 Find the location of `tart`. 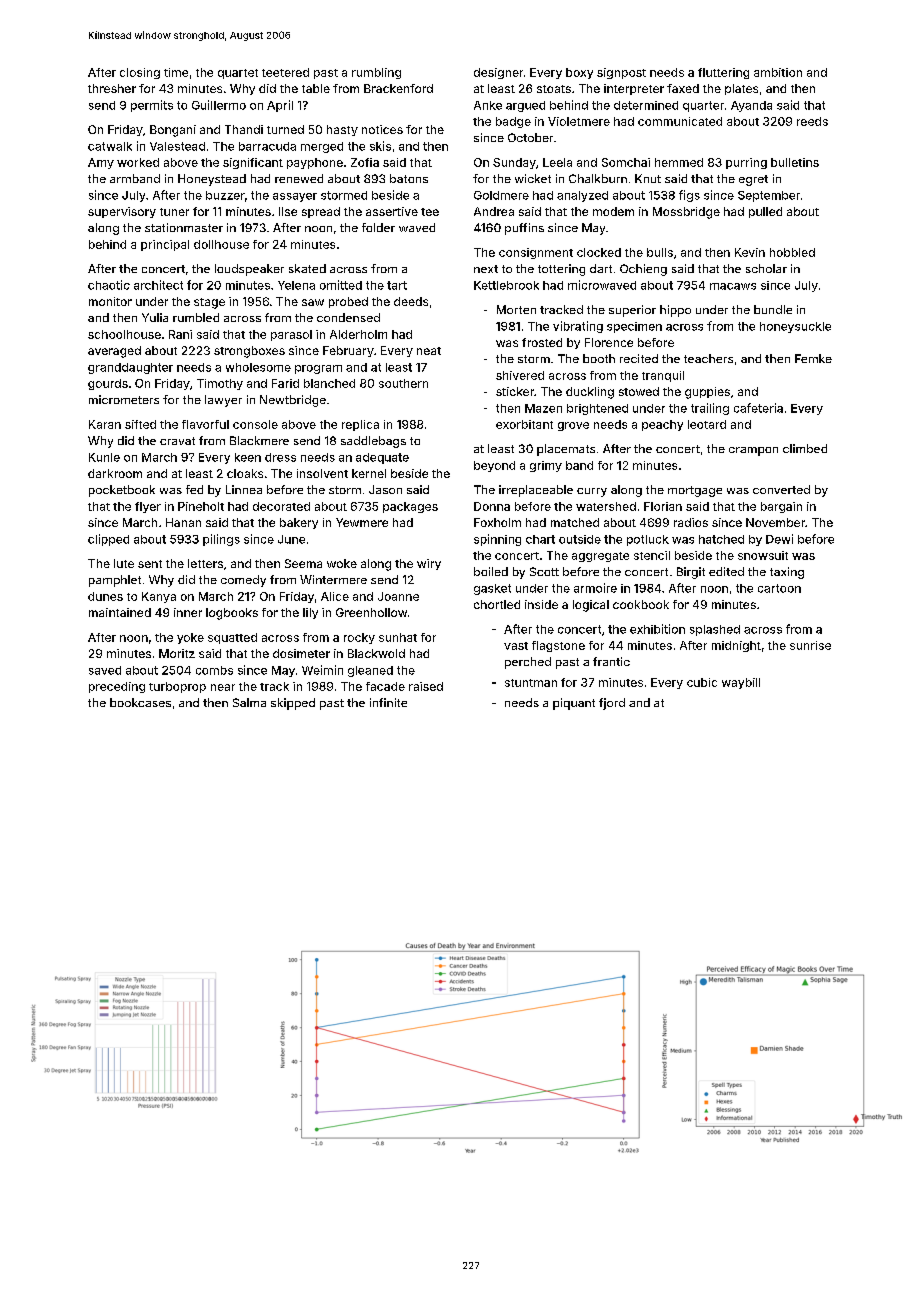

tart is located at coordinates (397, 285).
